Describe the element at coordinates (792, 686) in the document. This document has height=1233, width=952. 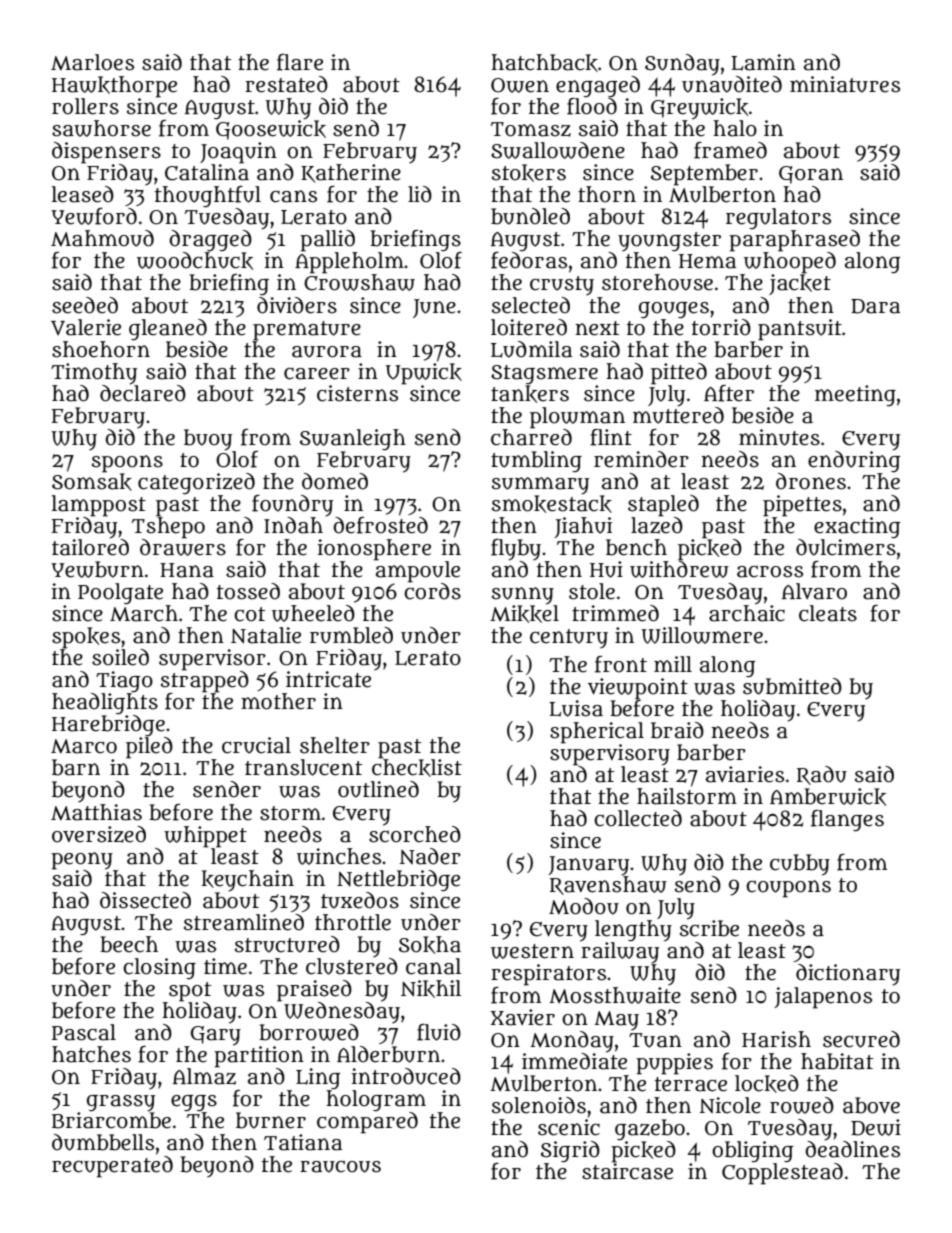
I see `submitted` at that location.
